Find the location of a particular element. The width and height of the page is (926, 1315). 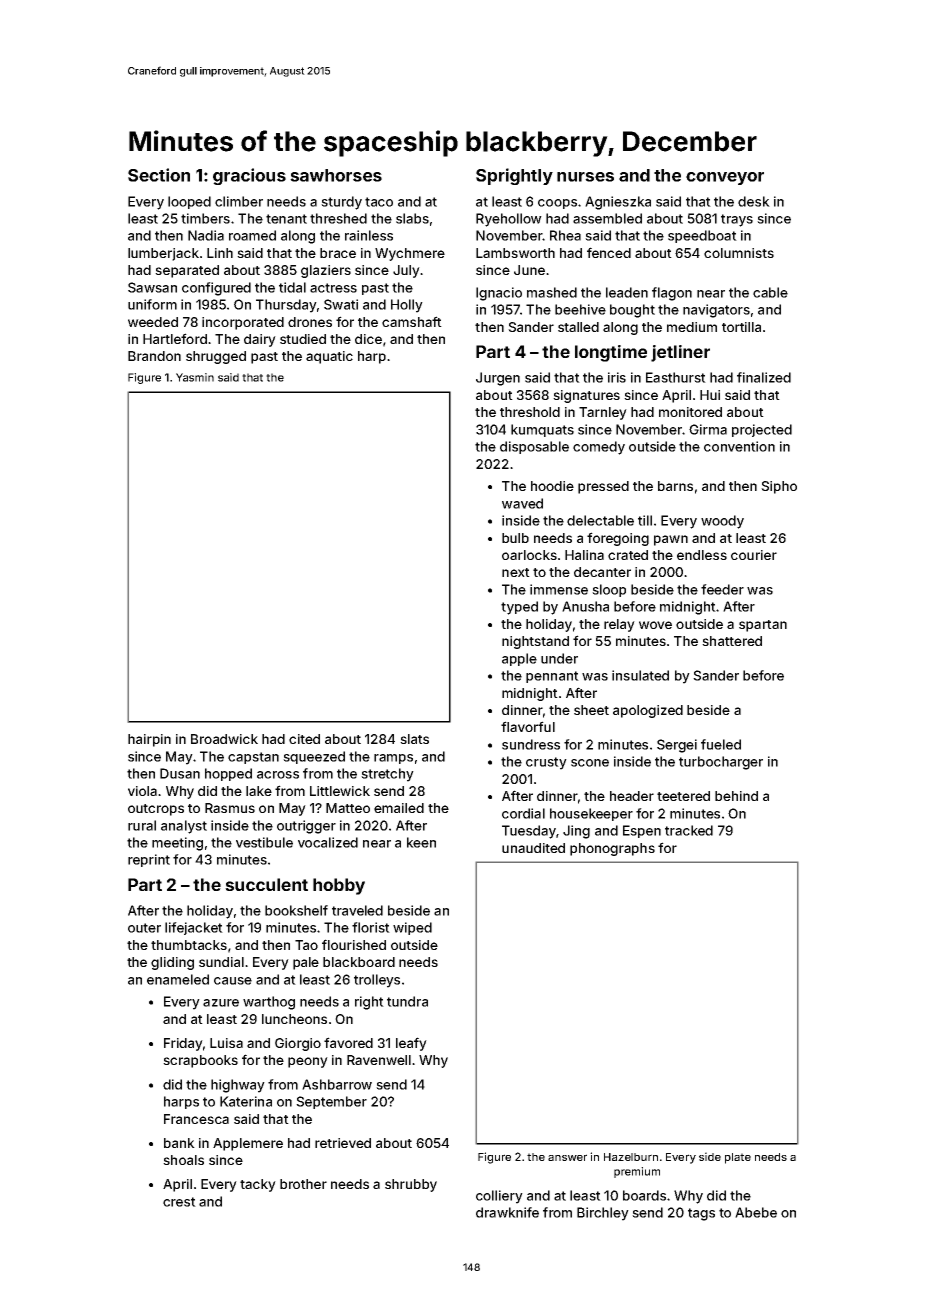

pennant is located at coordinates (552, 677).
